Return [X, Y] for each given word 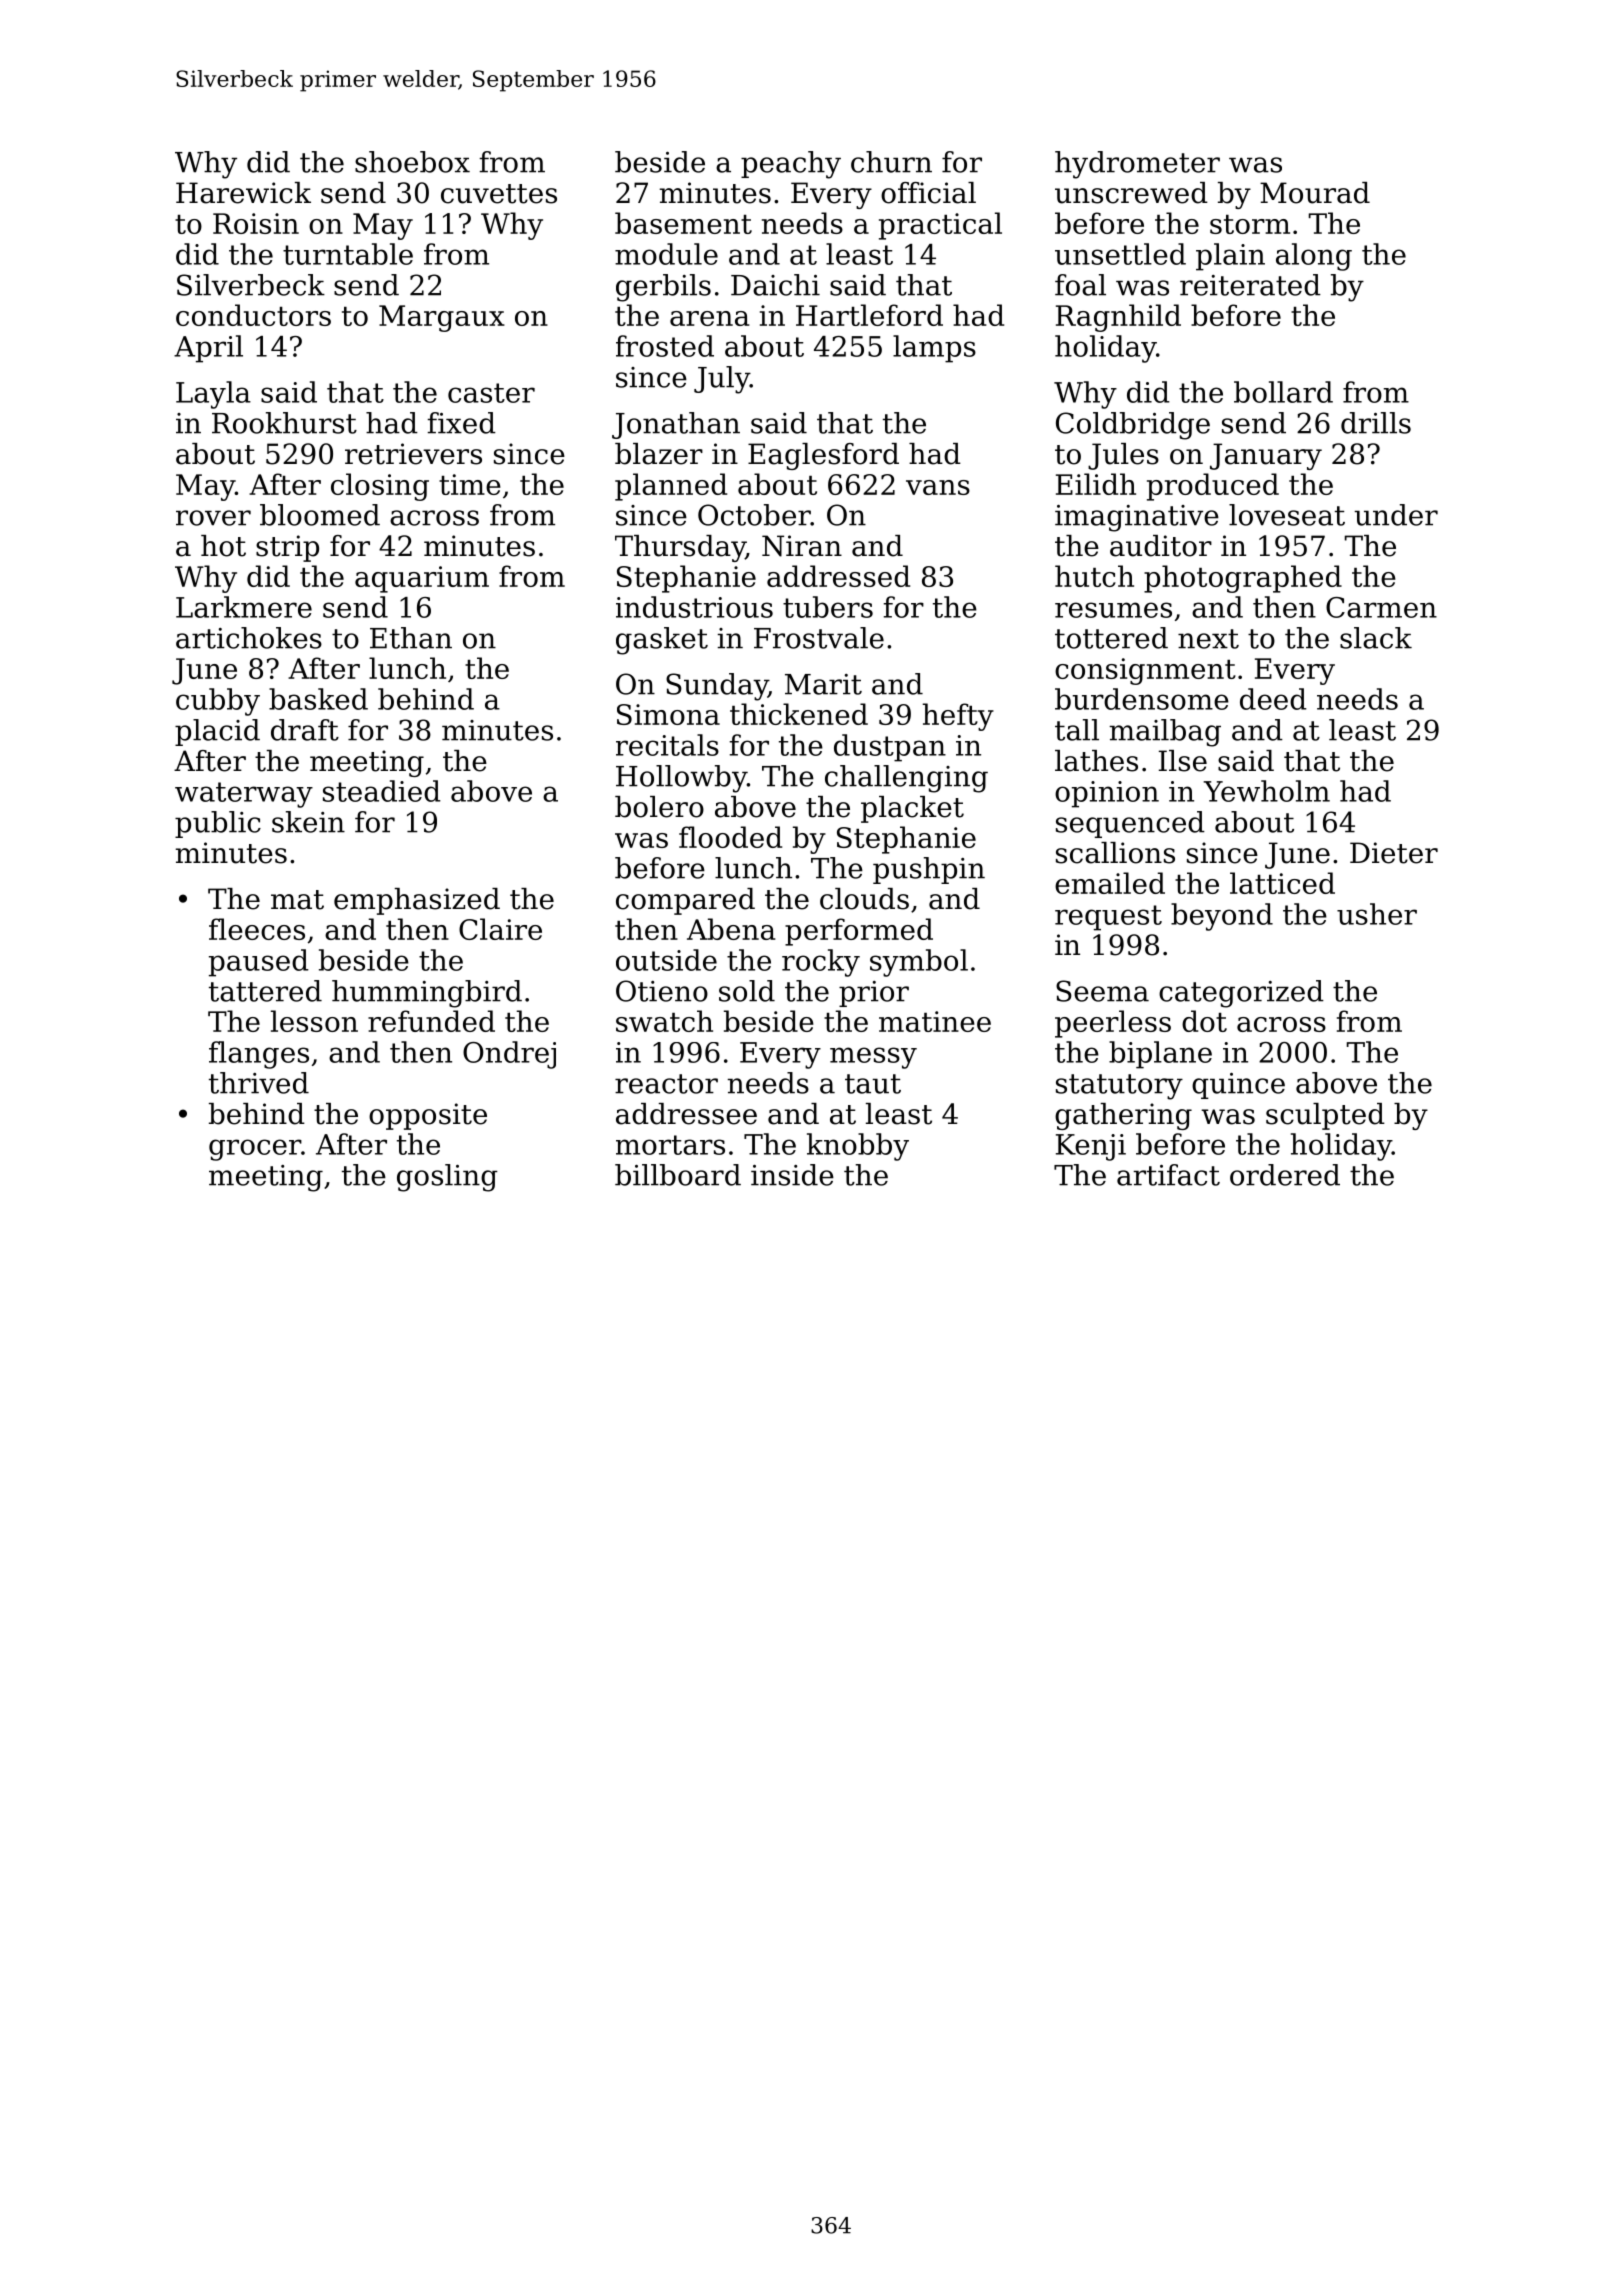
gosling [447, 1178]
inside [792, 1175]
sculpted [1325, 1116]
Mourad [1315, 193]
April [208, 349]
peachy [791, 165]
